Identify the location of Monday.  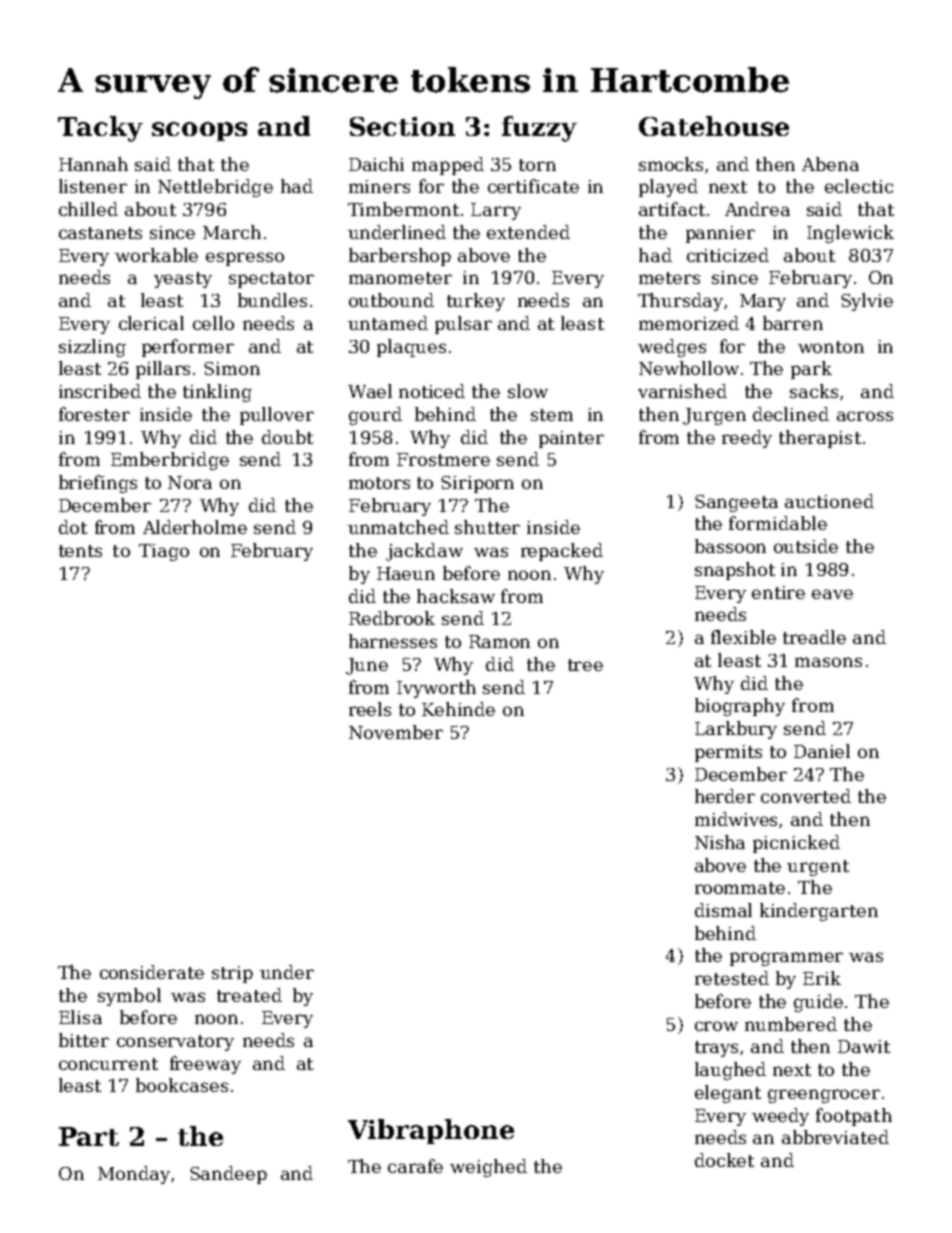
(134, 1175).
